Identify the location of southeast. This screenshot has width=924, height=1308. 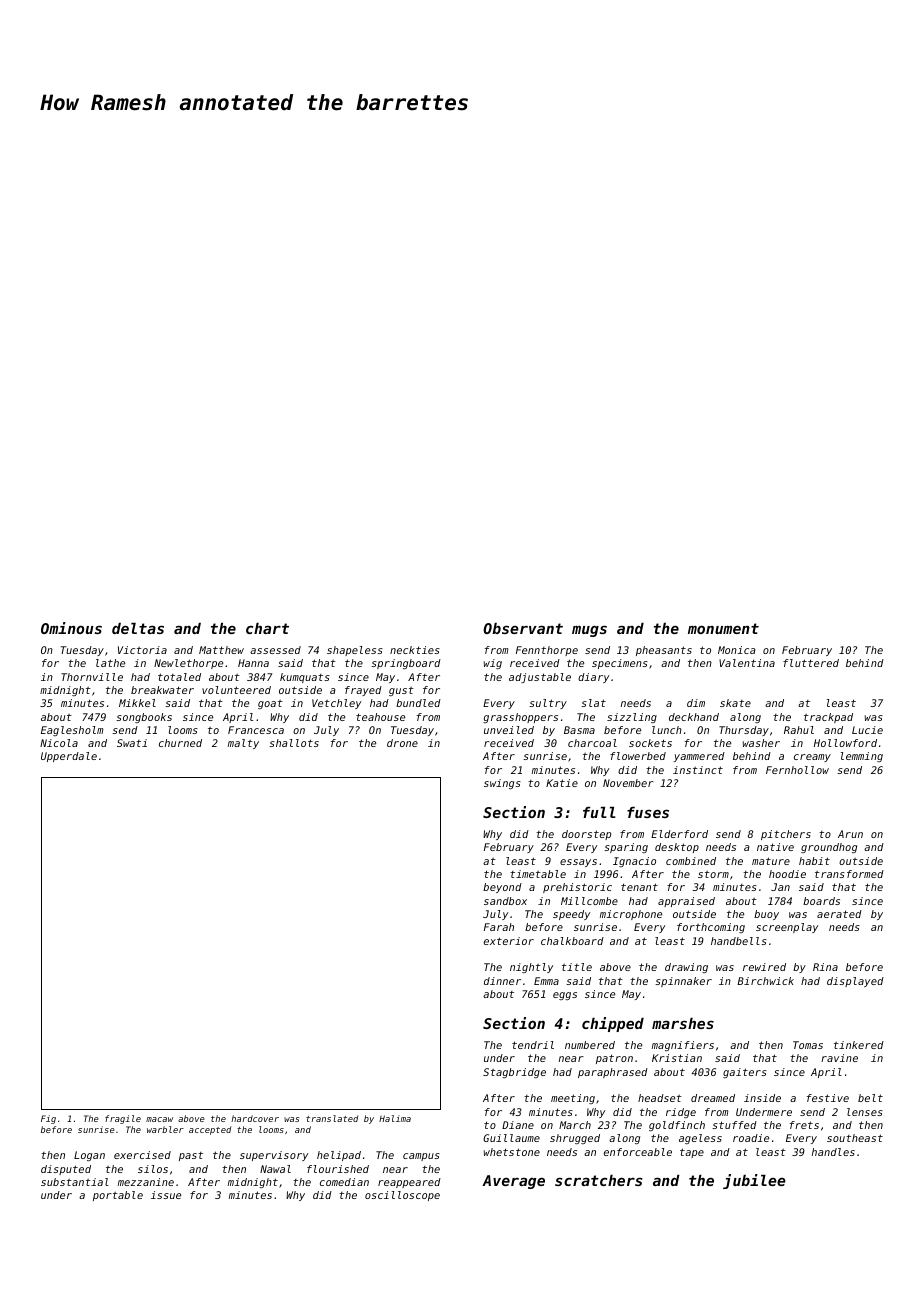
(855, 1138).
